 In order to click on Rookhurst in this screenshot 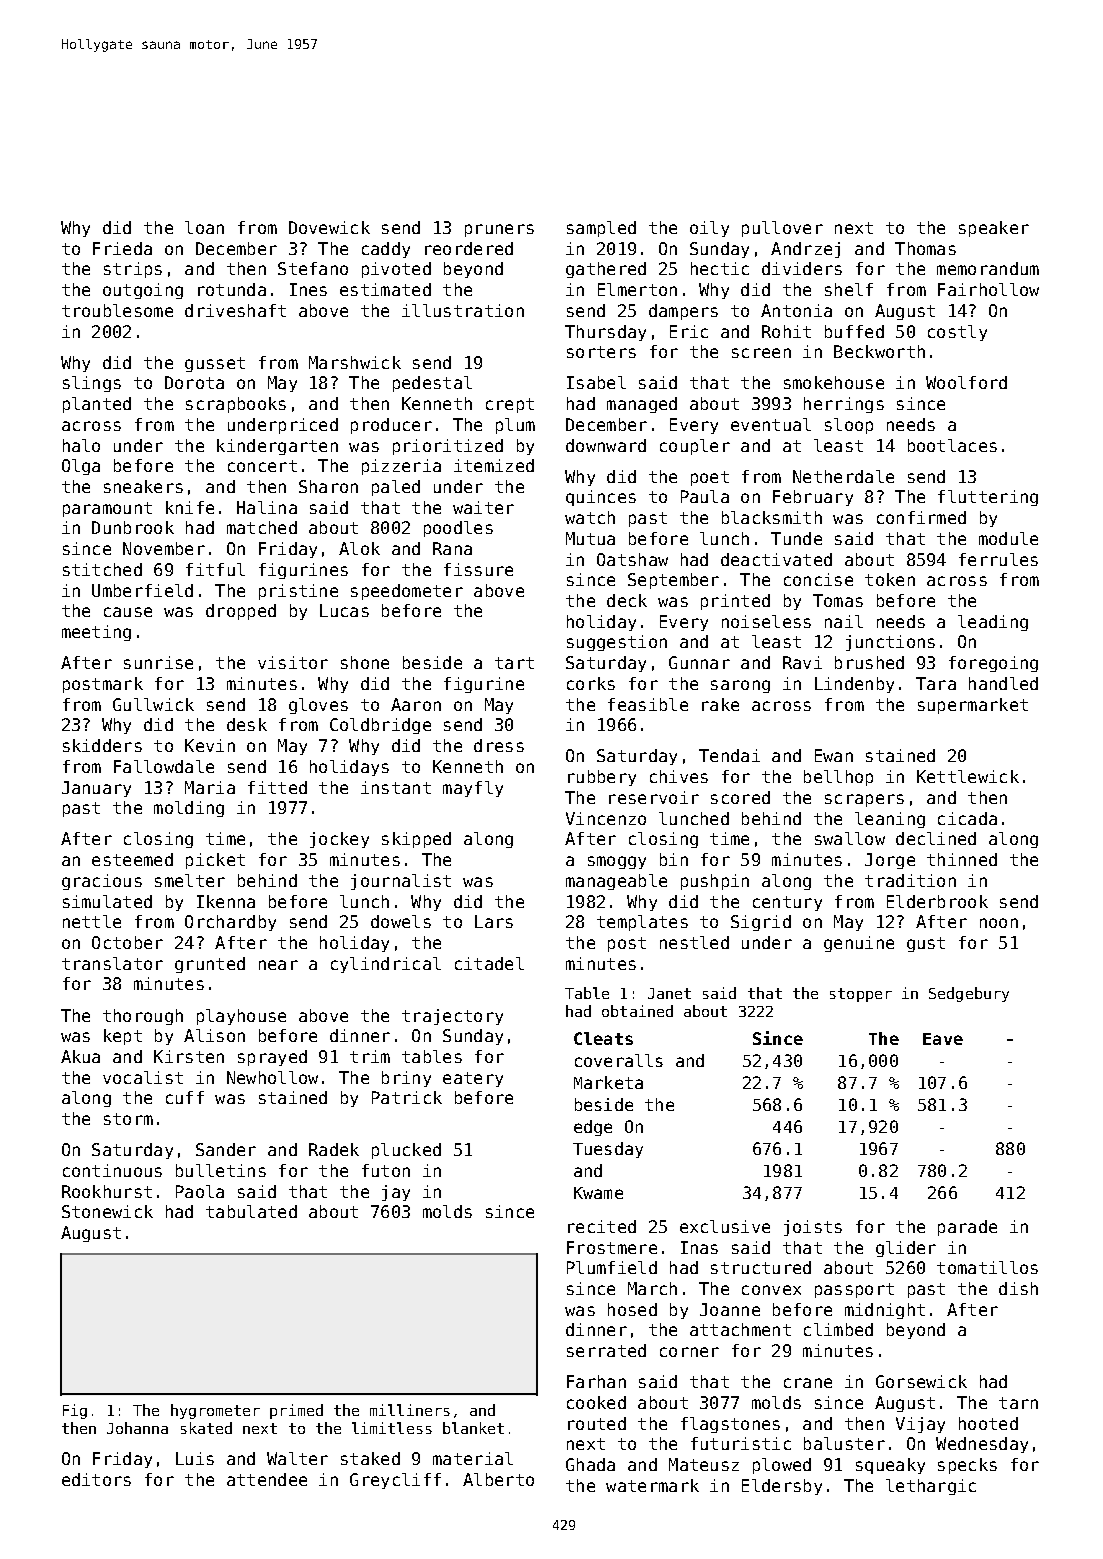, I will do `click(107, 1191)`.
